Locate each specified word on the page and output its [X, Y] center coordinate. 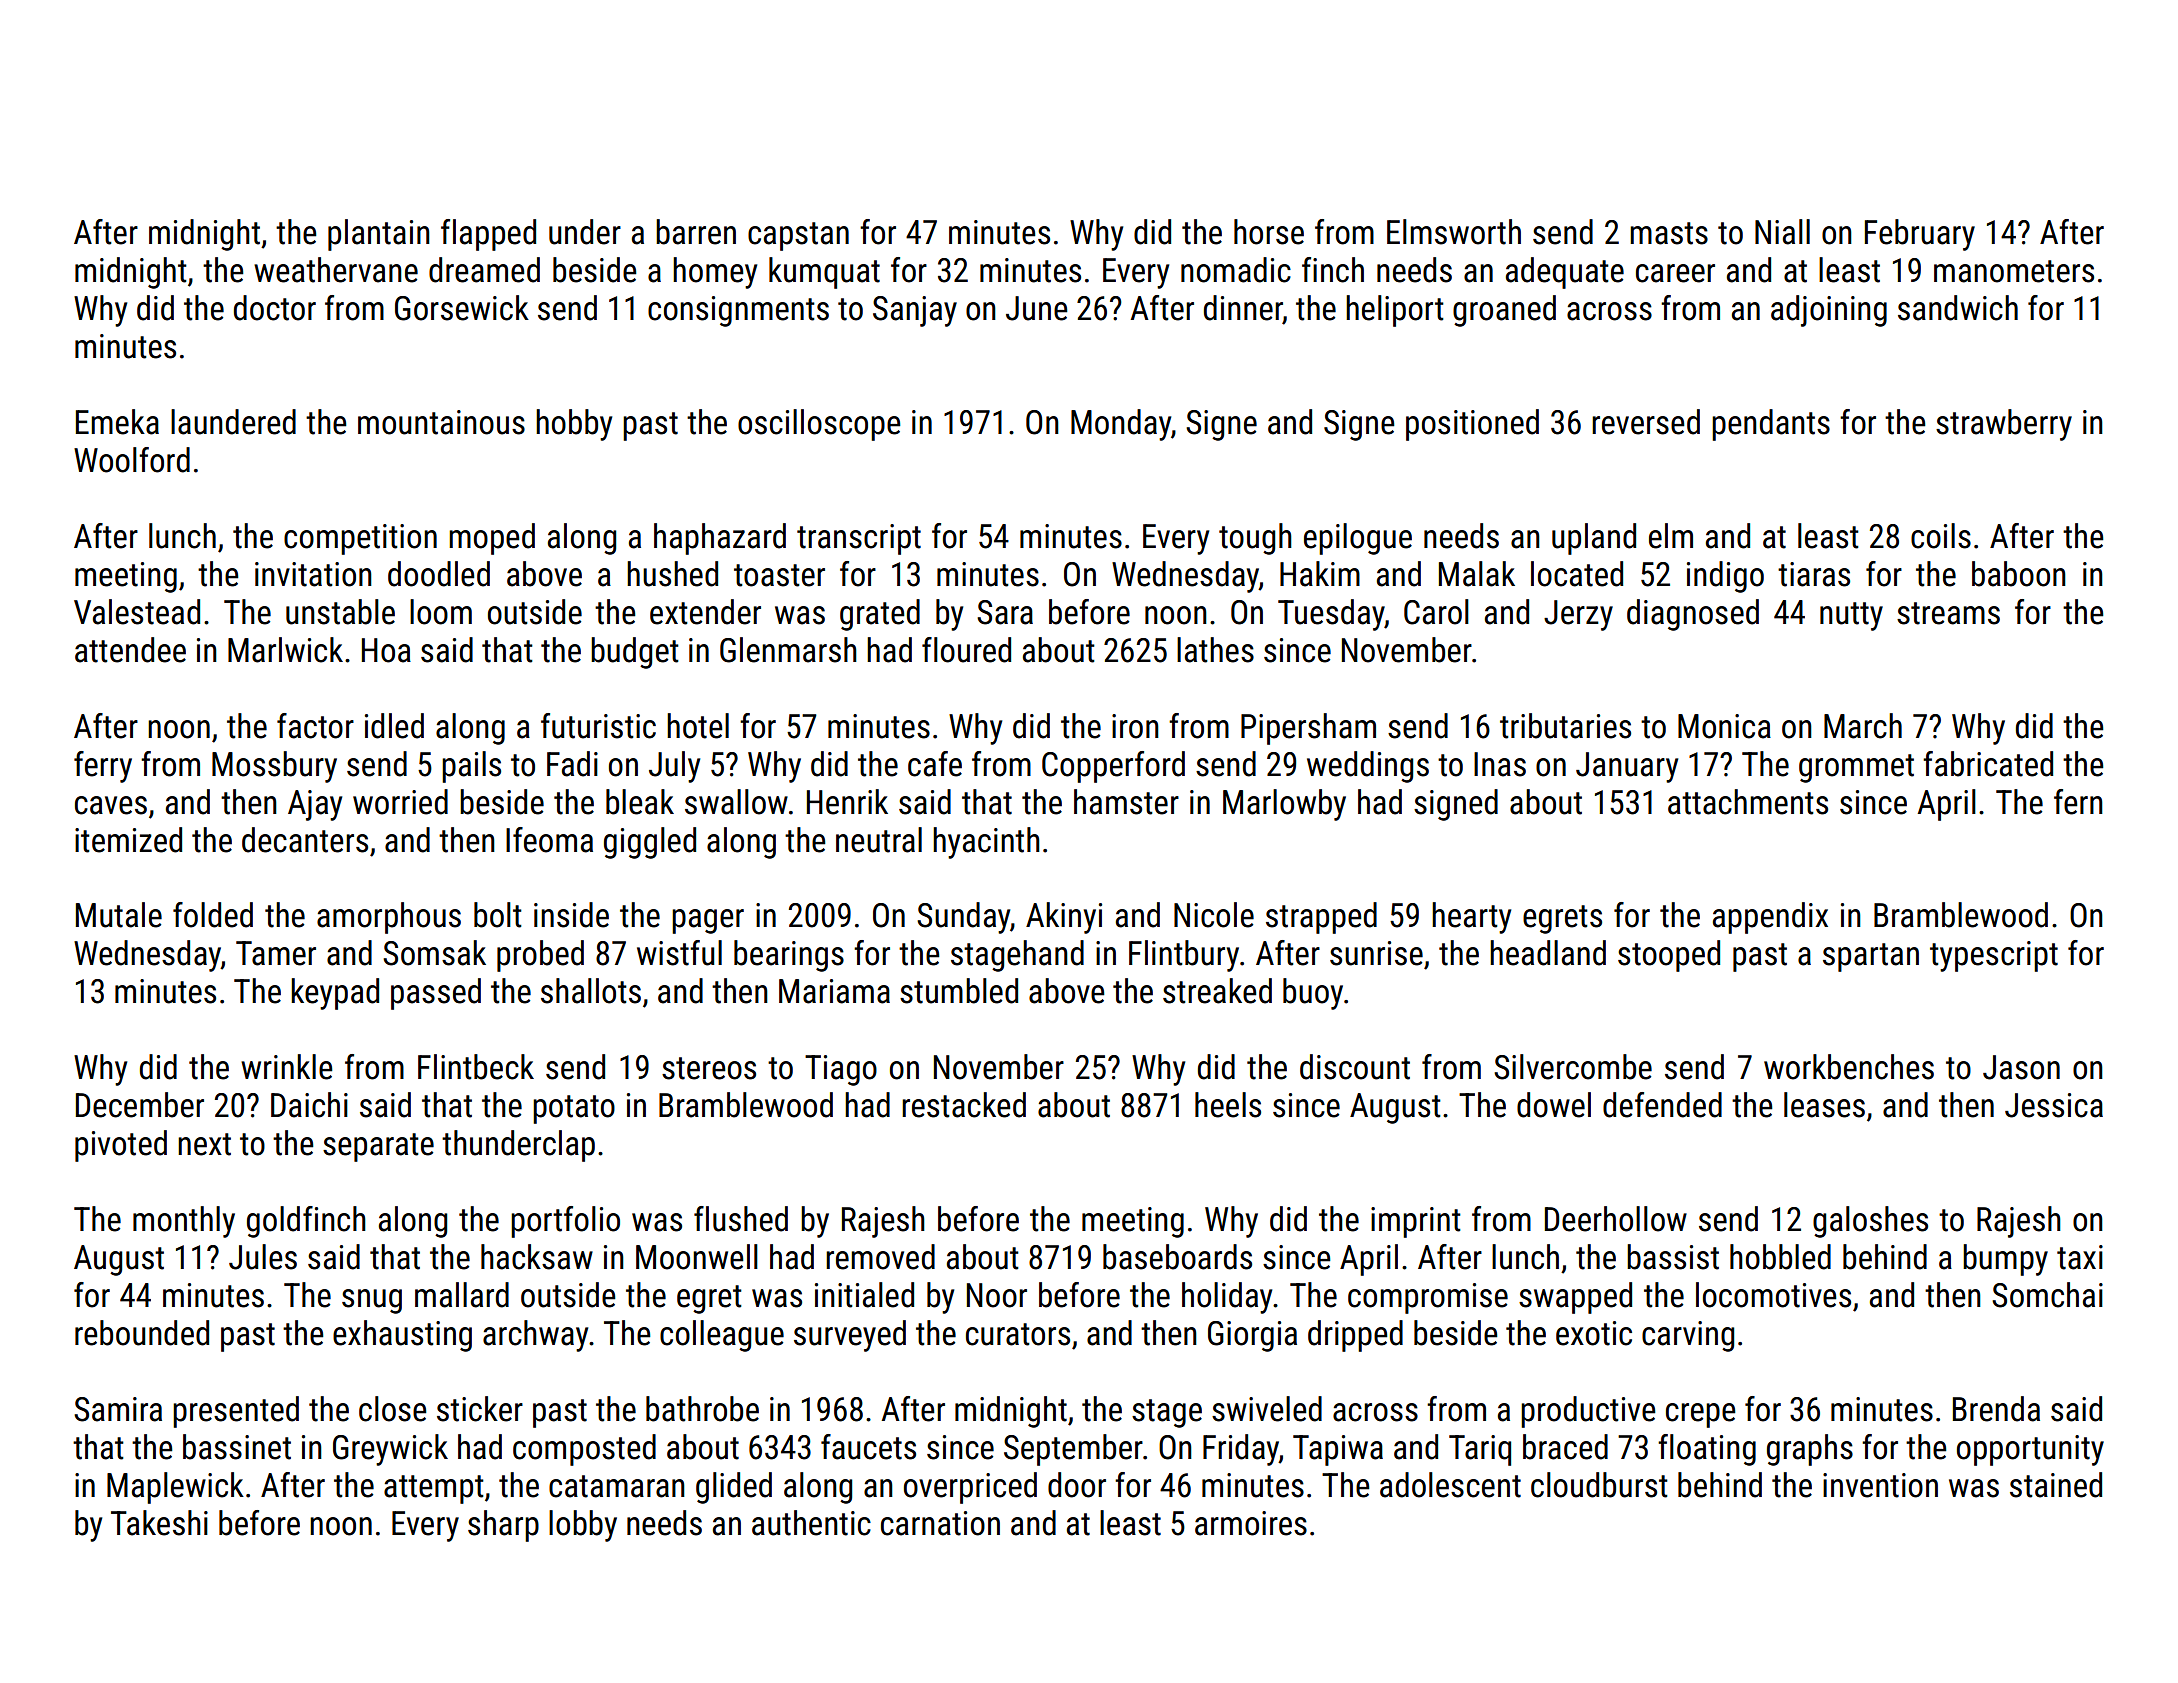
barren [696, 232]
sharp [503, 1526]
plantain [379, 235]
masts [1669, 233]
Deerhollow [1616, 1219]
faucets [868, 1447]
